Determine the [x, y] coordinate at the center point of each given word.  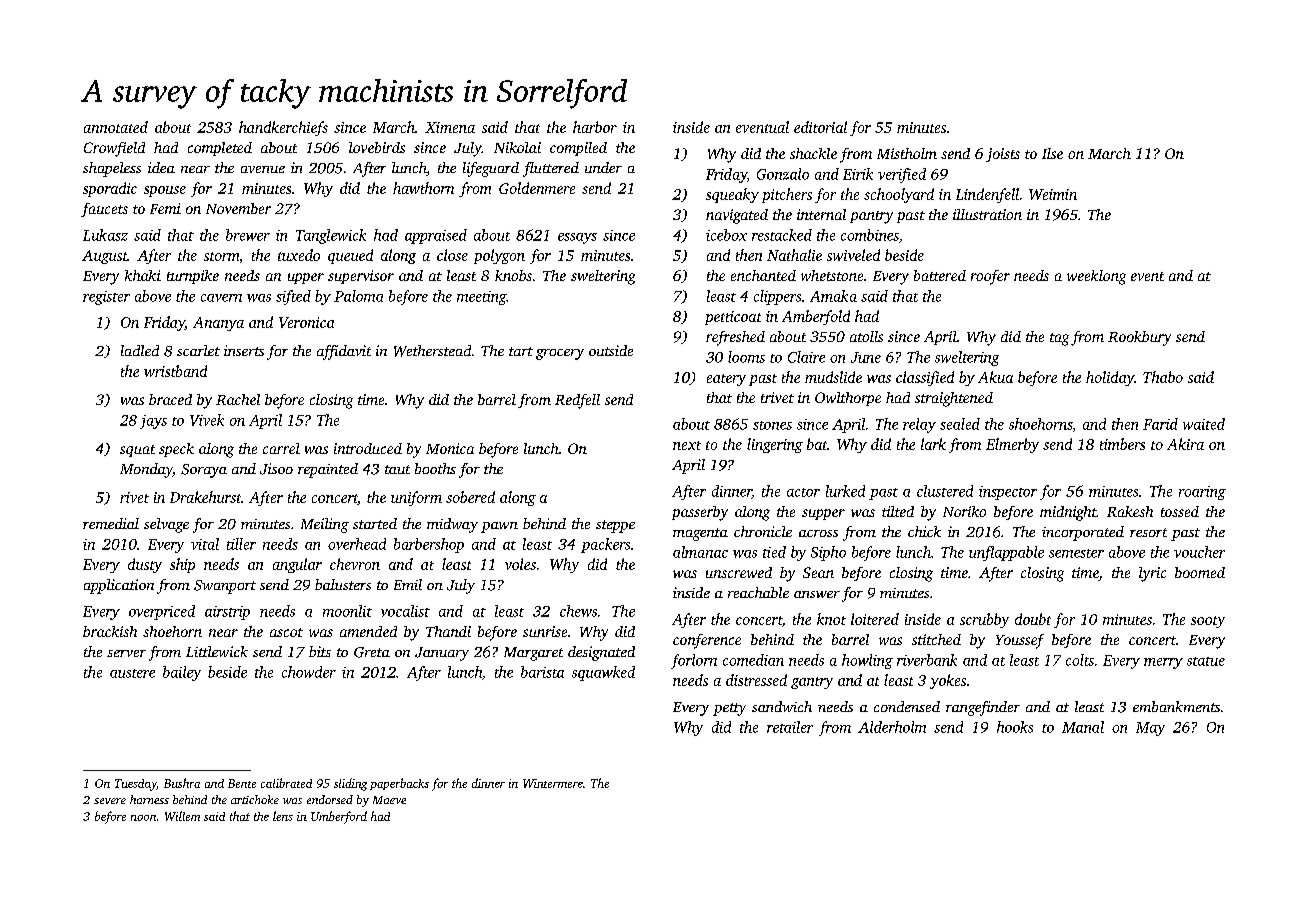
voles [520, 564]
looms [746, 357]
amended [368, 631]
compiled [578, 149]
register [106, 298]
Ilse [1052, 153]
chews [578, 611]
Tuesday [136, 785]
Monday [146, 470]
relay [919, 425]
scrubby [984, 620]
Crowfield [114, 149]
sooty [1208, 622]
